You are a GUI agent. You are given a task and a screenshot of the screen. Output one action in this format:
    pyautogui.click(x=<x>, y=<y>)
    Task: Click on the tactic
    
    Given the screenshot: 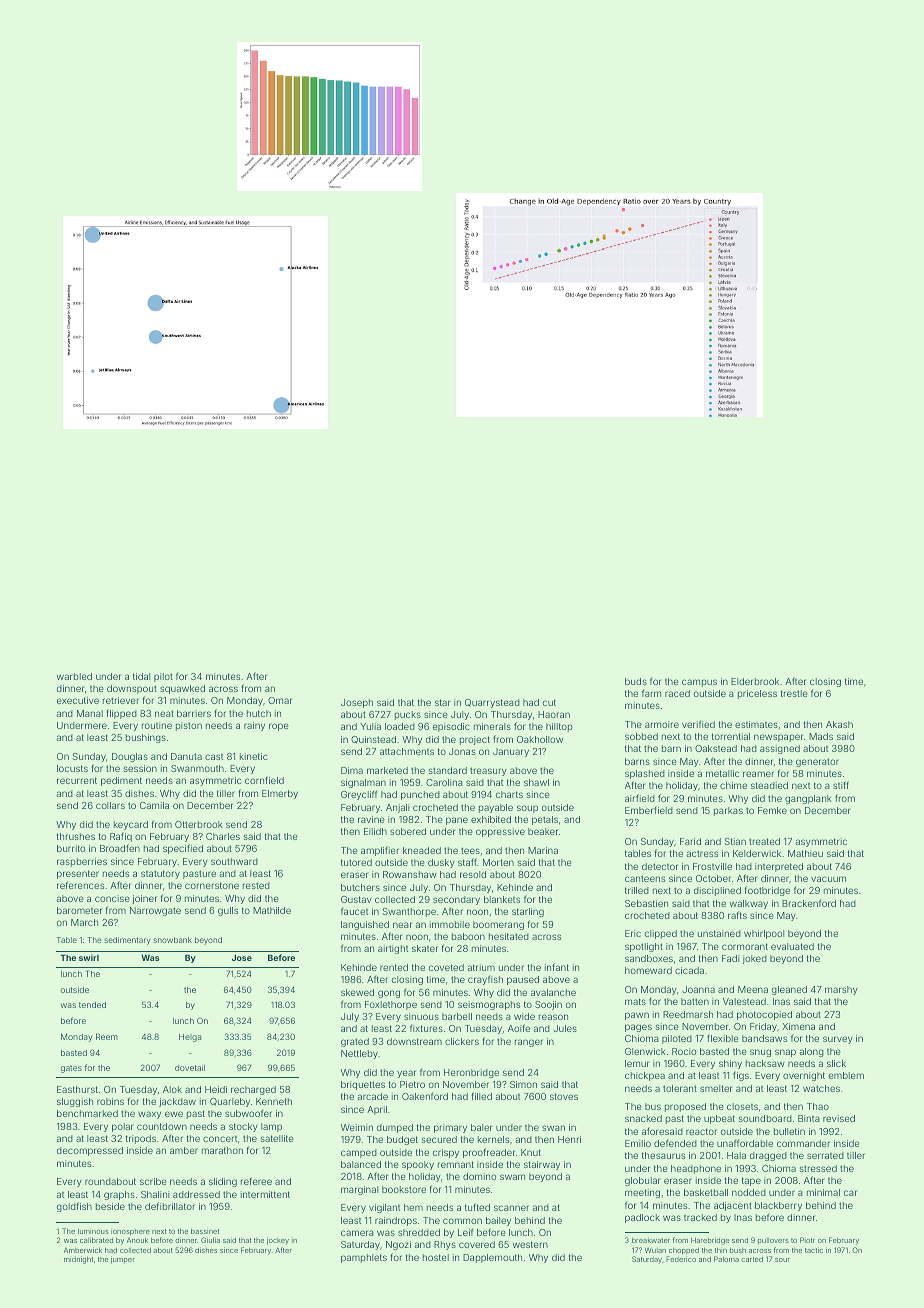 What is the action you would take?
    pyautogui.click(x=814, y=1250)
